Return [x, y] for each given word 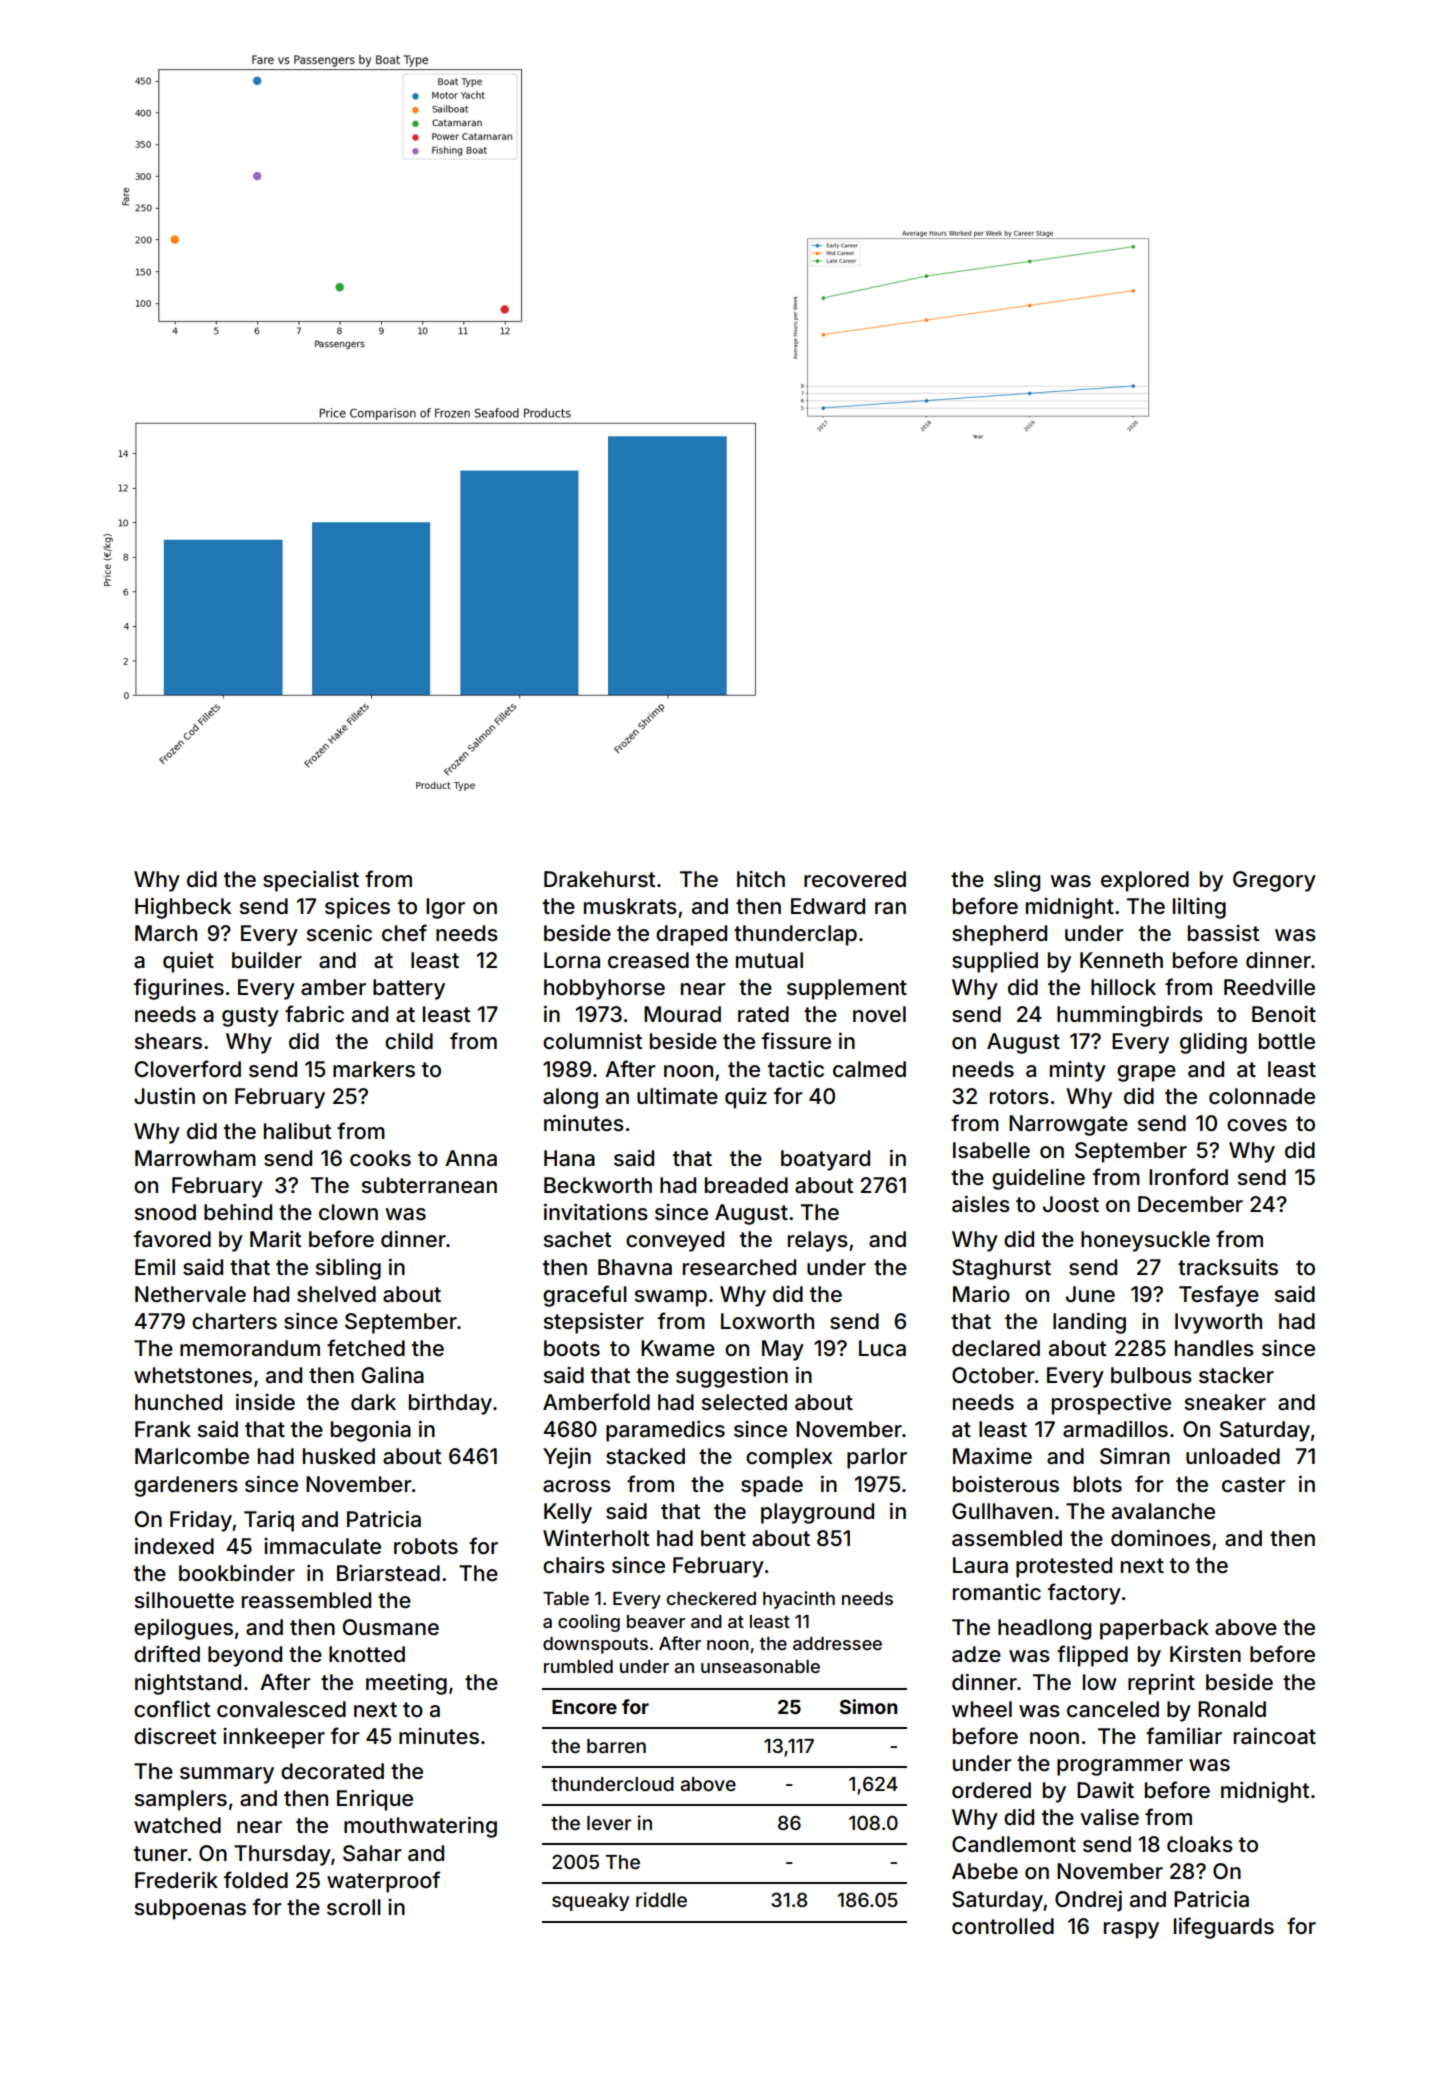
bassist [1223, 933]
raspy [1131, 1930]
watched [177, 1825]
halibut [297, 1131]
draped [691, 935]
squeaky [590, 1902]
